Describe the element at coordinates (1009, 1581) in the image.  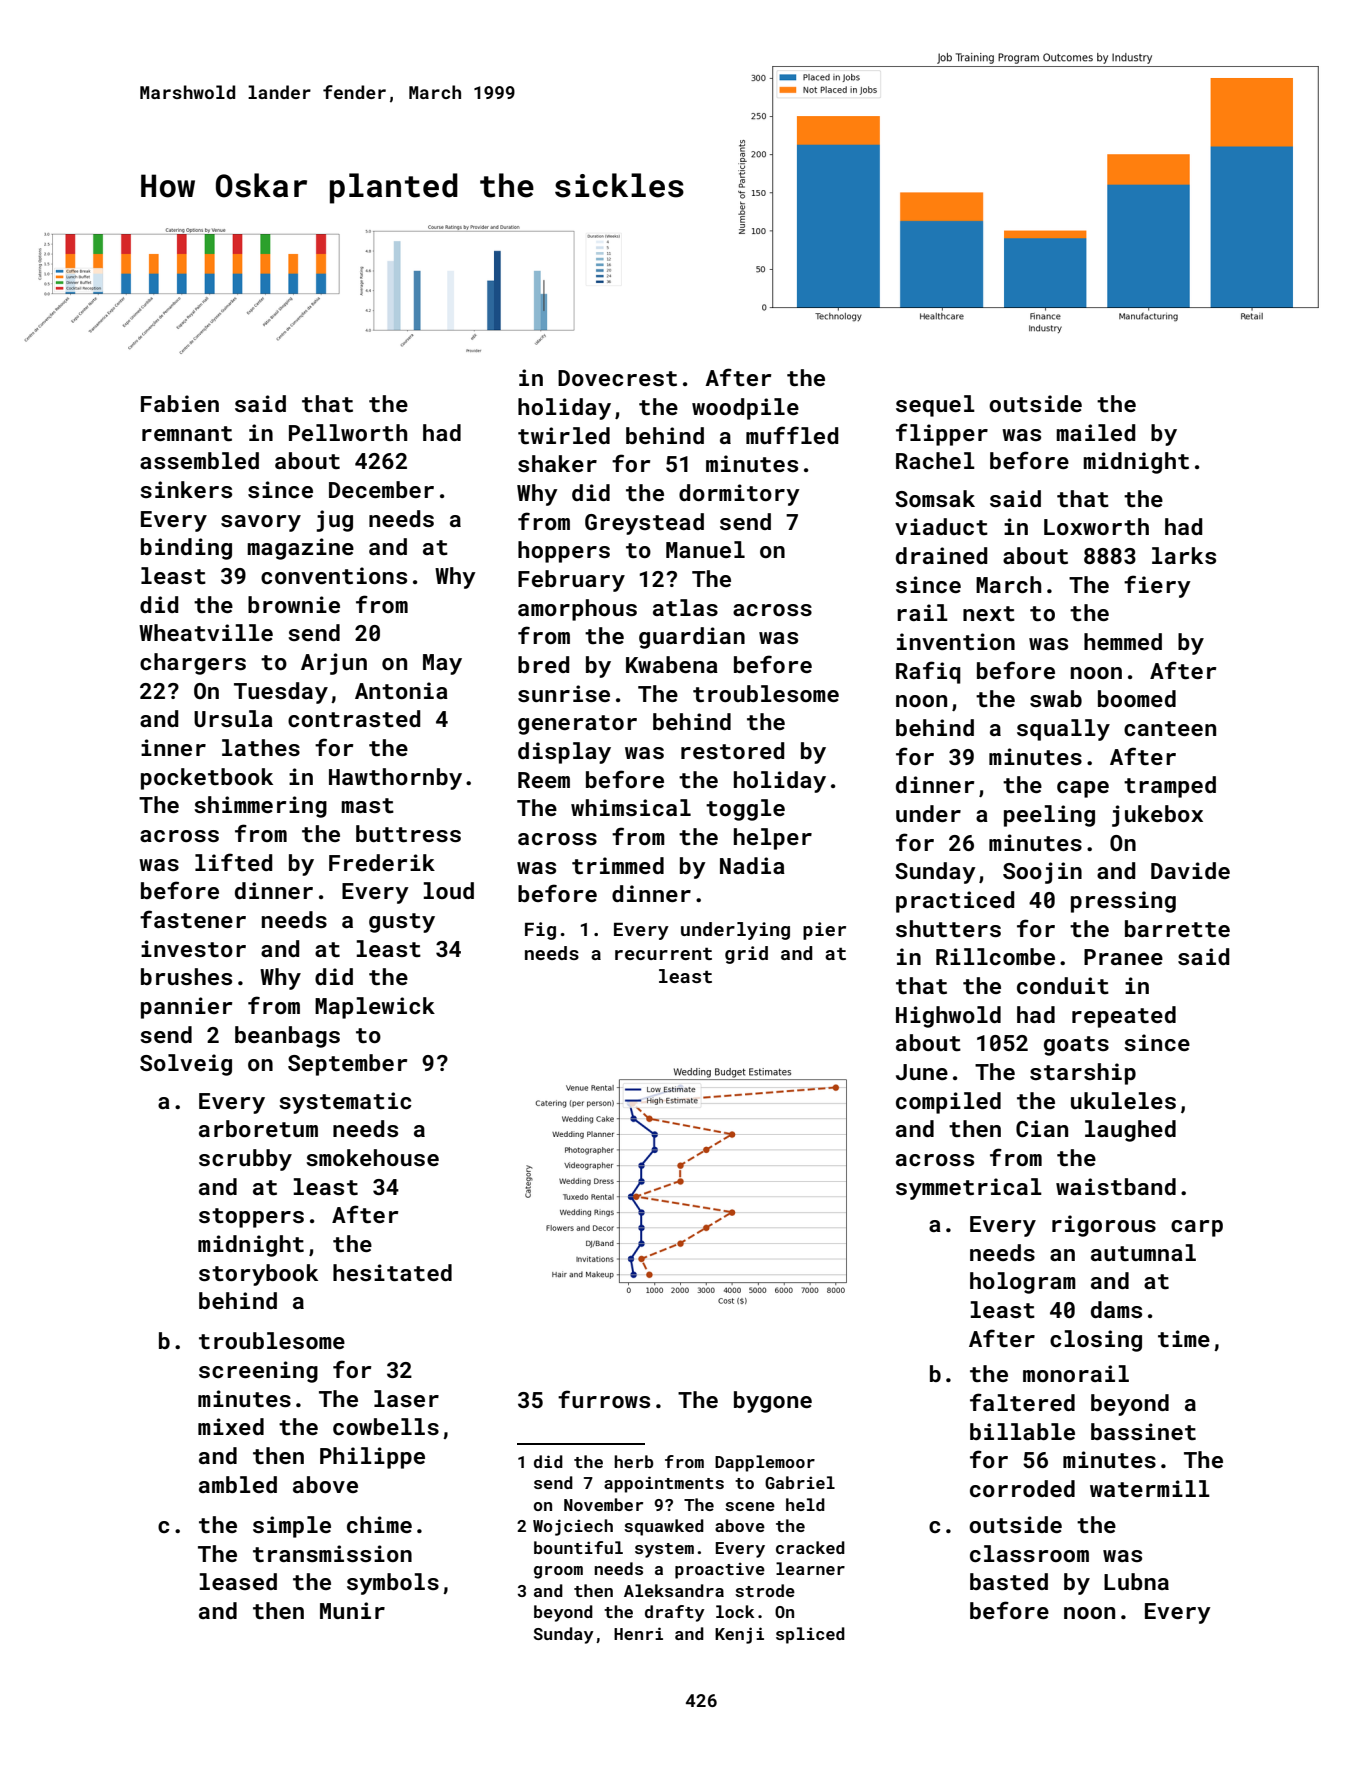
I see `basted` at that location.
